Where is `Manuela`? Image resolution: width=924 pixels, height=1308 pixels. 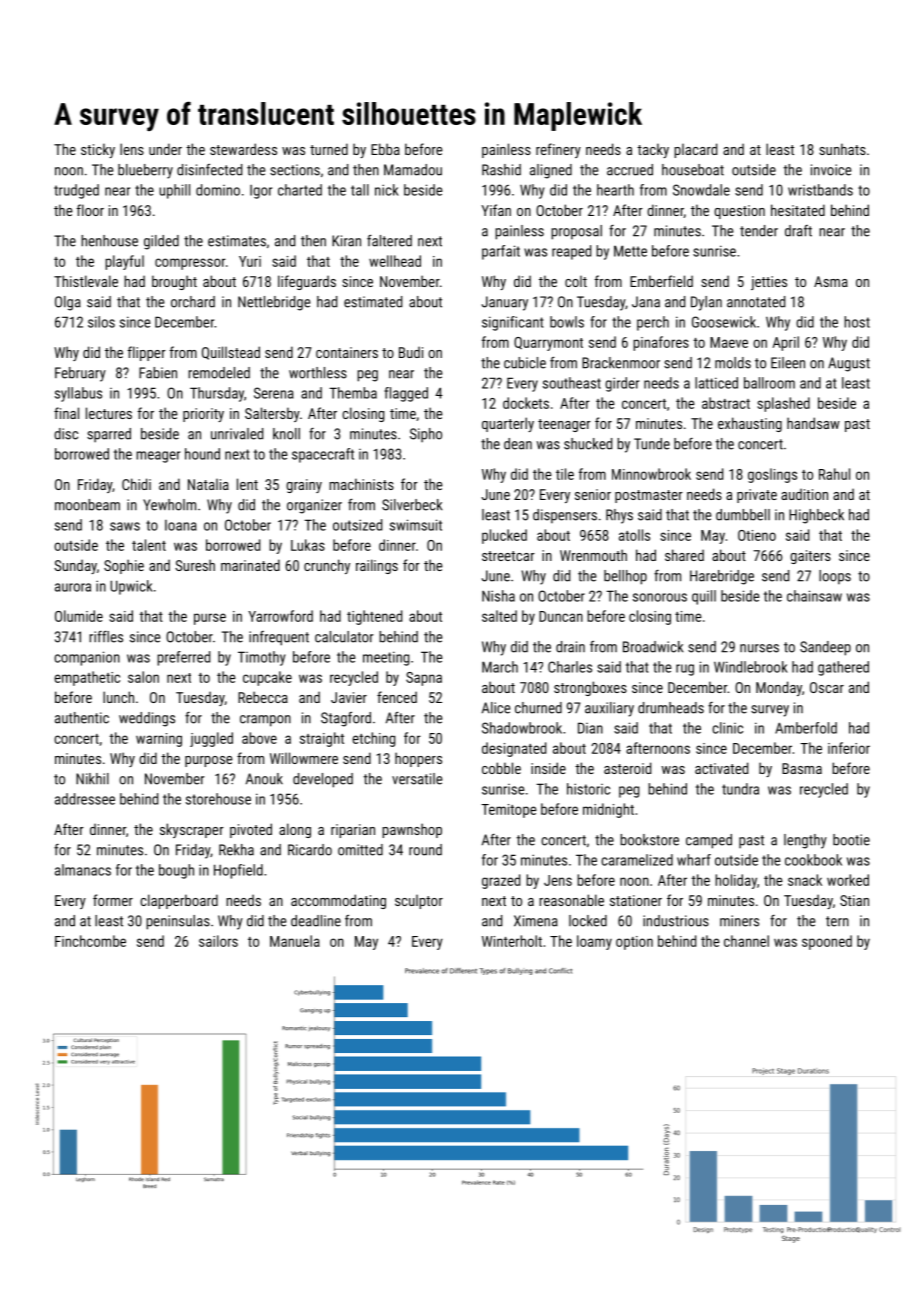
Manuela is located at coordinates (295, 941).
